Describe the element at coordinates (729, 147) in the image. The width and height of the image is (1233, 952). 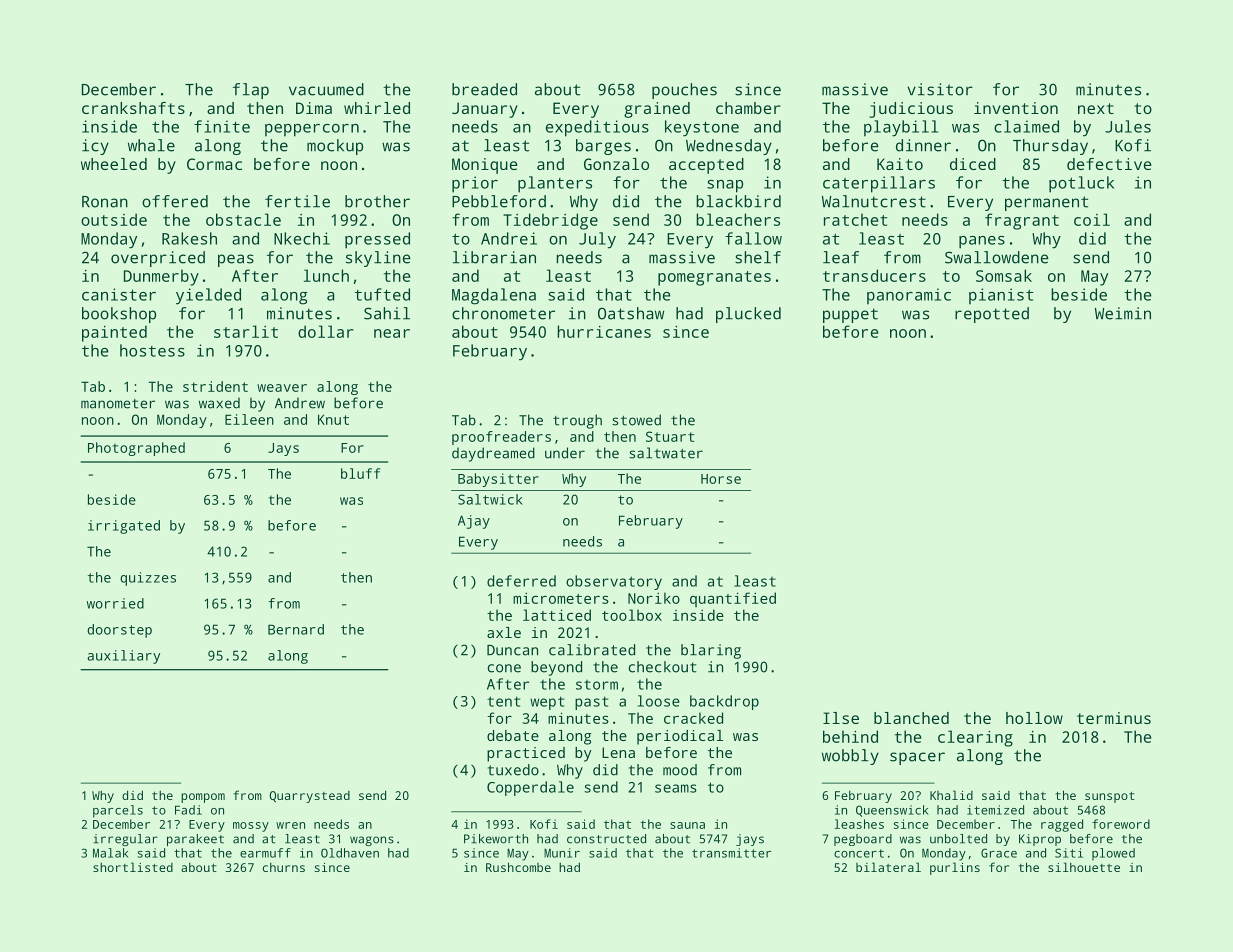
I see `Wednesday` at that location.
